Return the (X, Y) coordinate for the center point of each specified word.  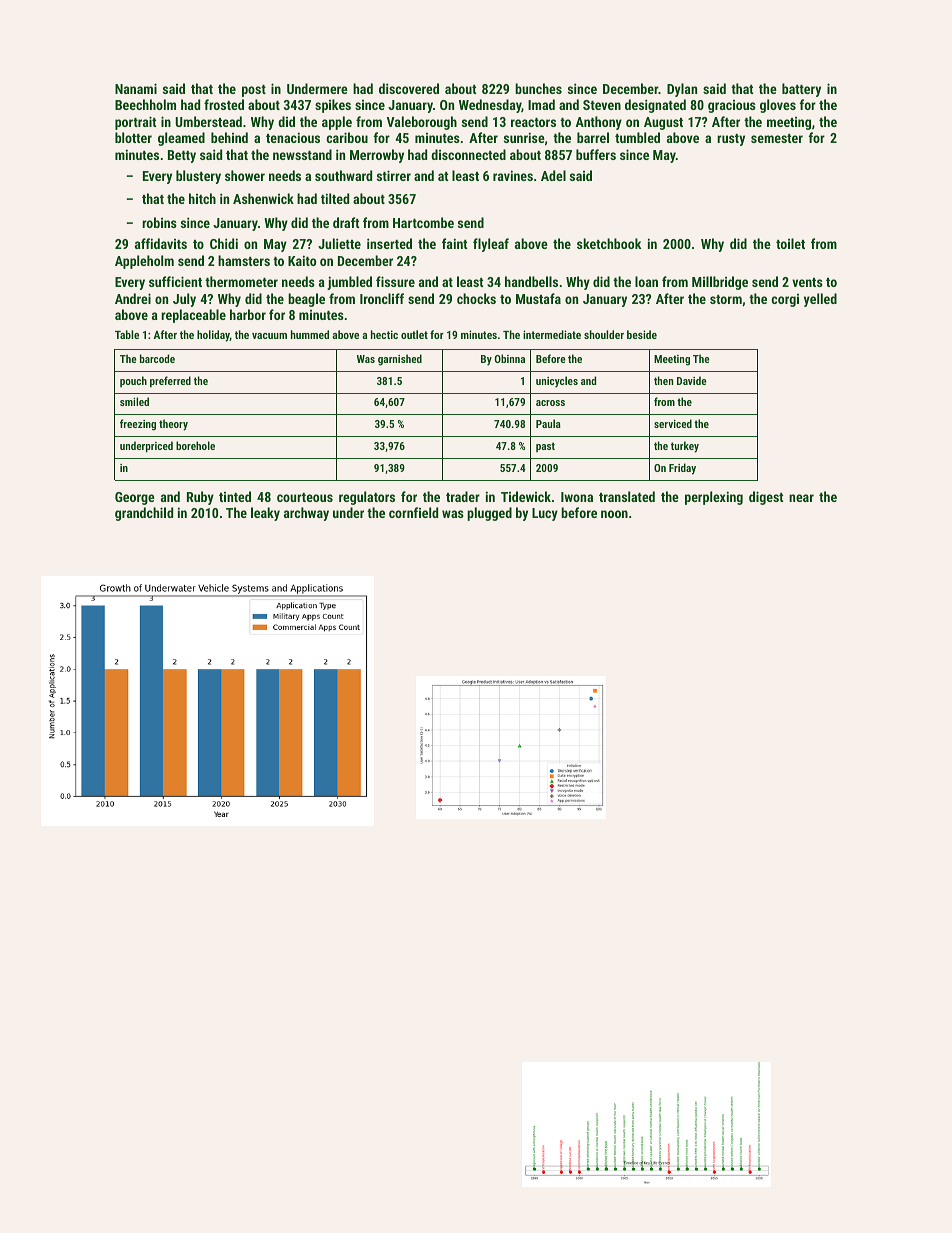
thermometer (241, 281)
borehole (195, 445)
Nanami (136, 88)
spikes (333, 106)
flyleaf (491, 245)
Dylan (682, 90)
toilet (790, 243)
